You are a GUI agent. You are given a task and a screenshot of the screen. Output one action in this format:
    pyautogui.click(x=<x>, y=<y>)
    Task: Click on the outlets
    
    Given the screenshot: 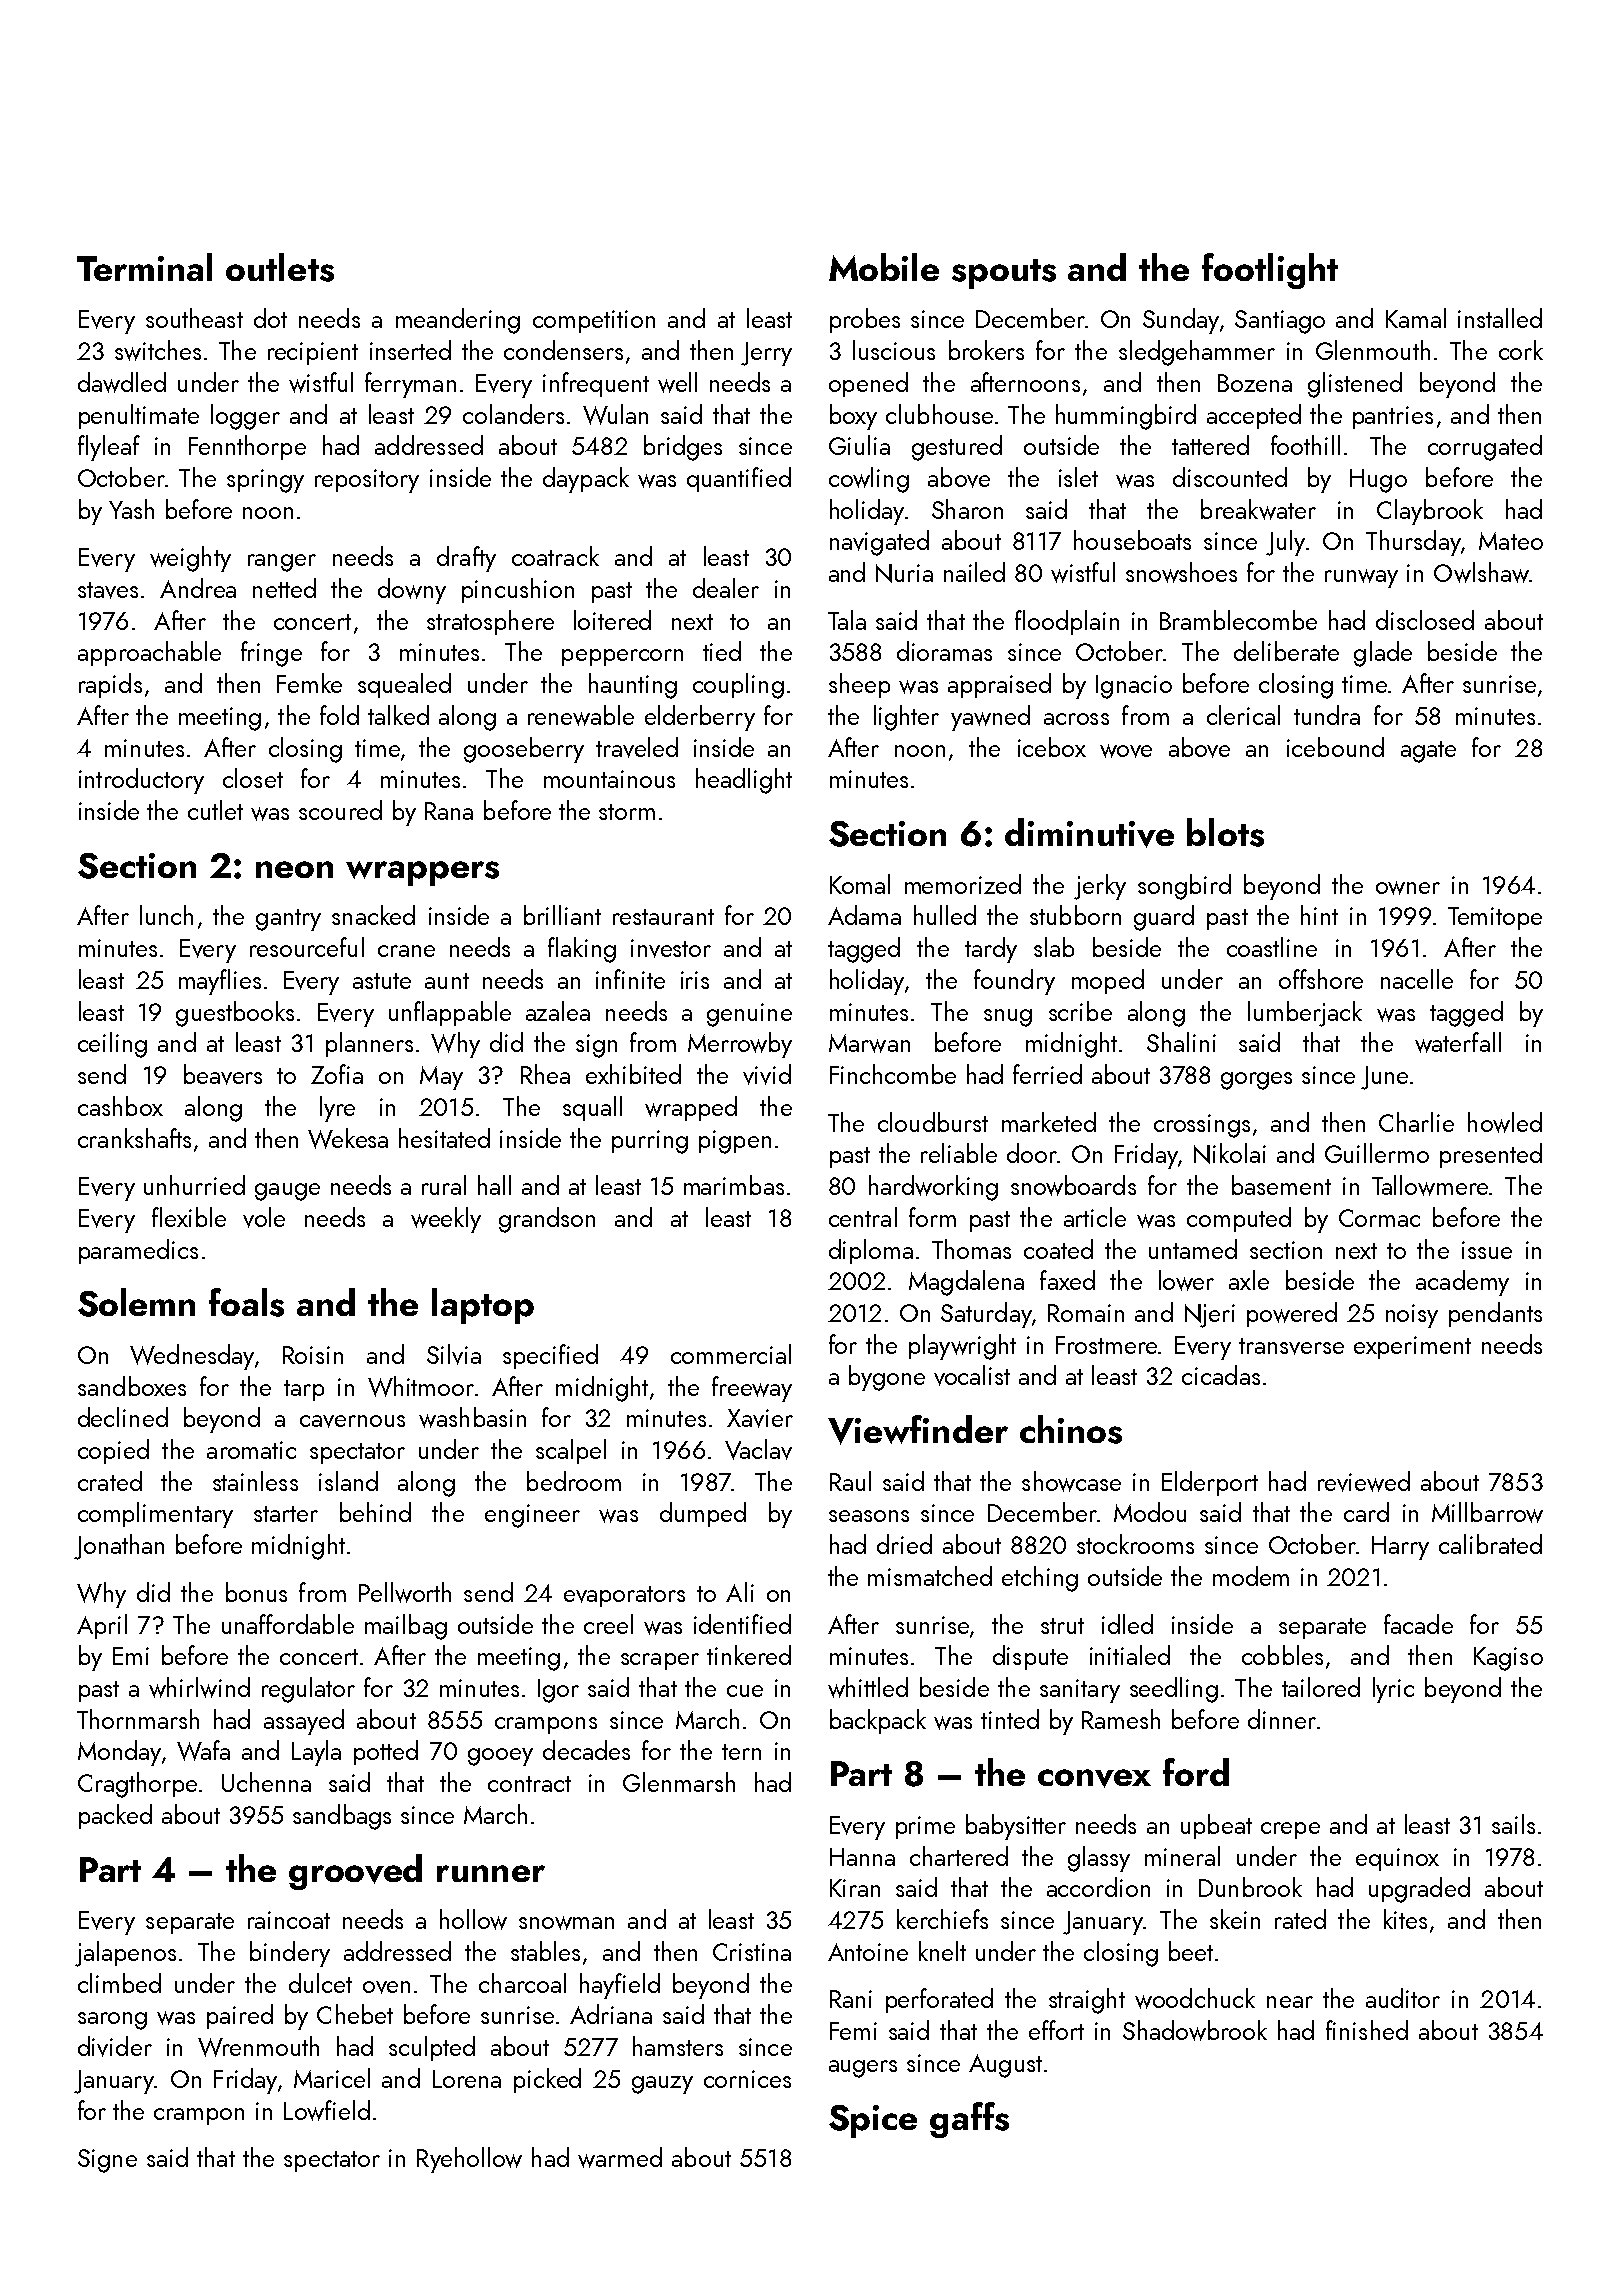 What is the action you would take?
    pyautogui.click(x=280, y=267)
